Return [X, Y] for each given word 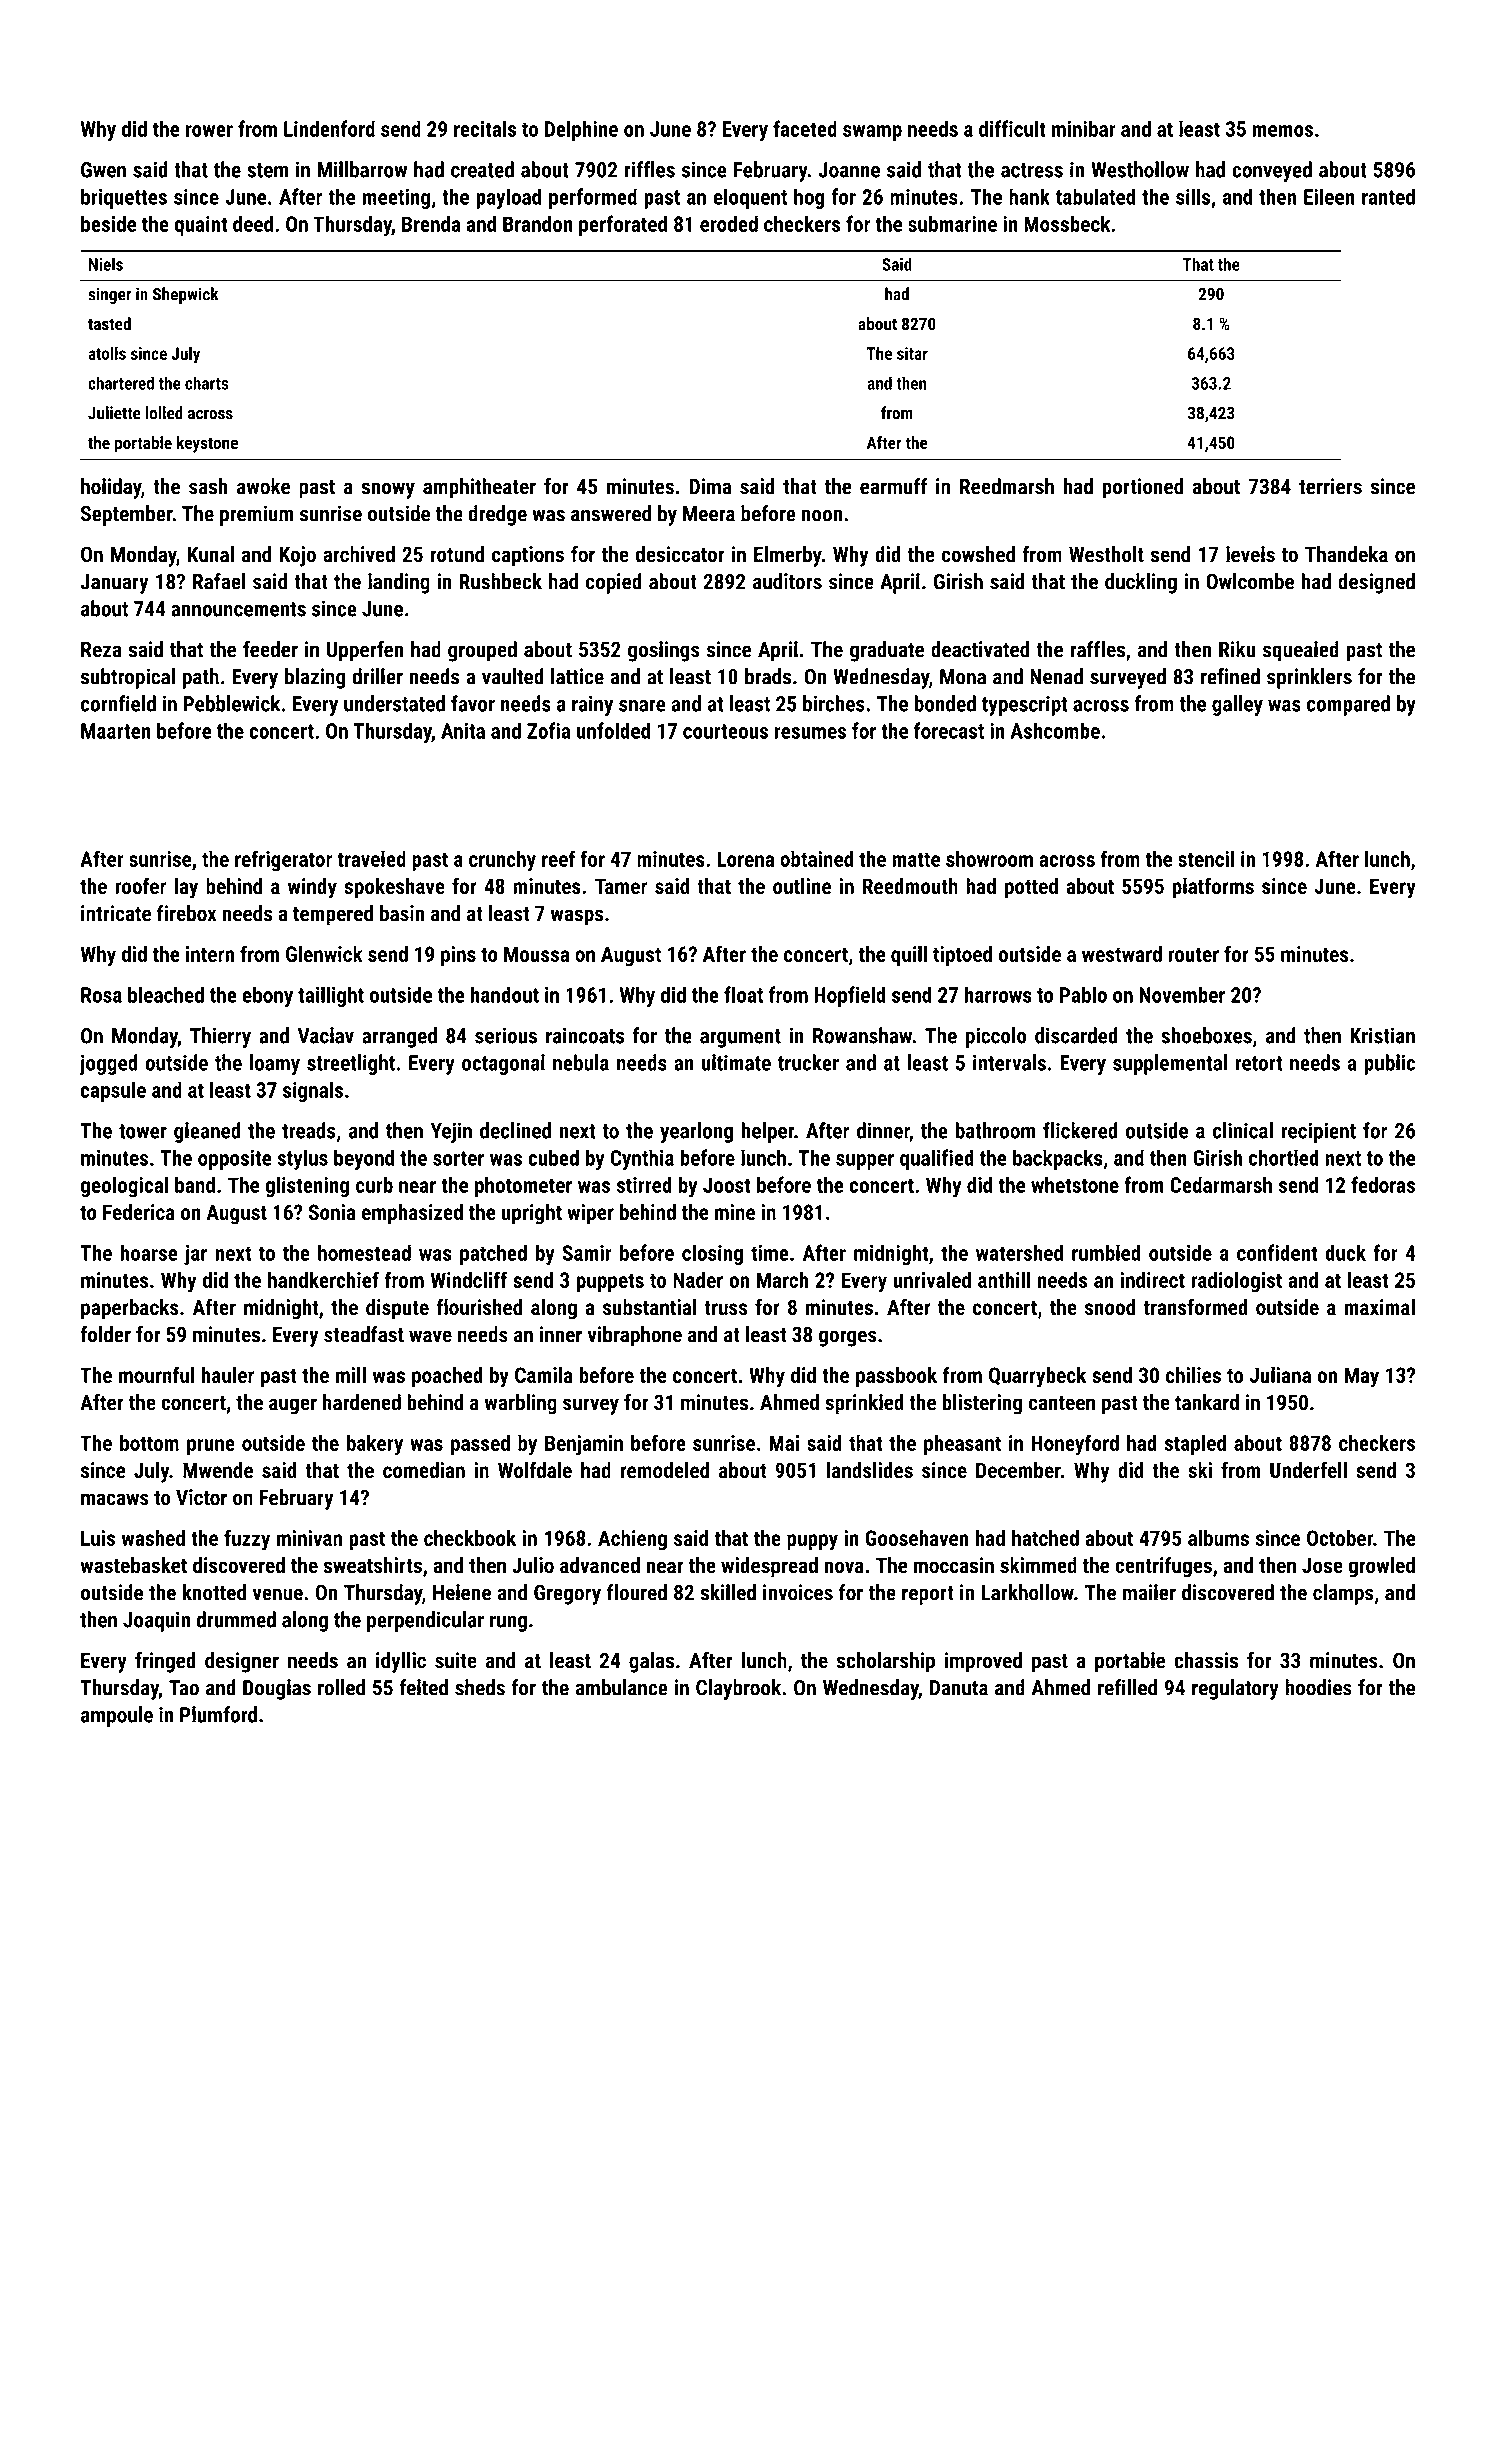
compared [1348, 705]
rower [209, 131]
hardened [362, 1402]
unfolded [613, 730]
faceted [805, 128]
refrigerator [283, 860]
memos [1282, 131]
